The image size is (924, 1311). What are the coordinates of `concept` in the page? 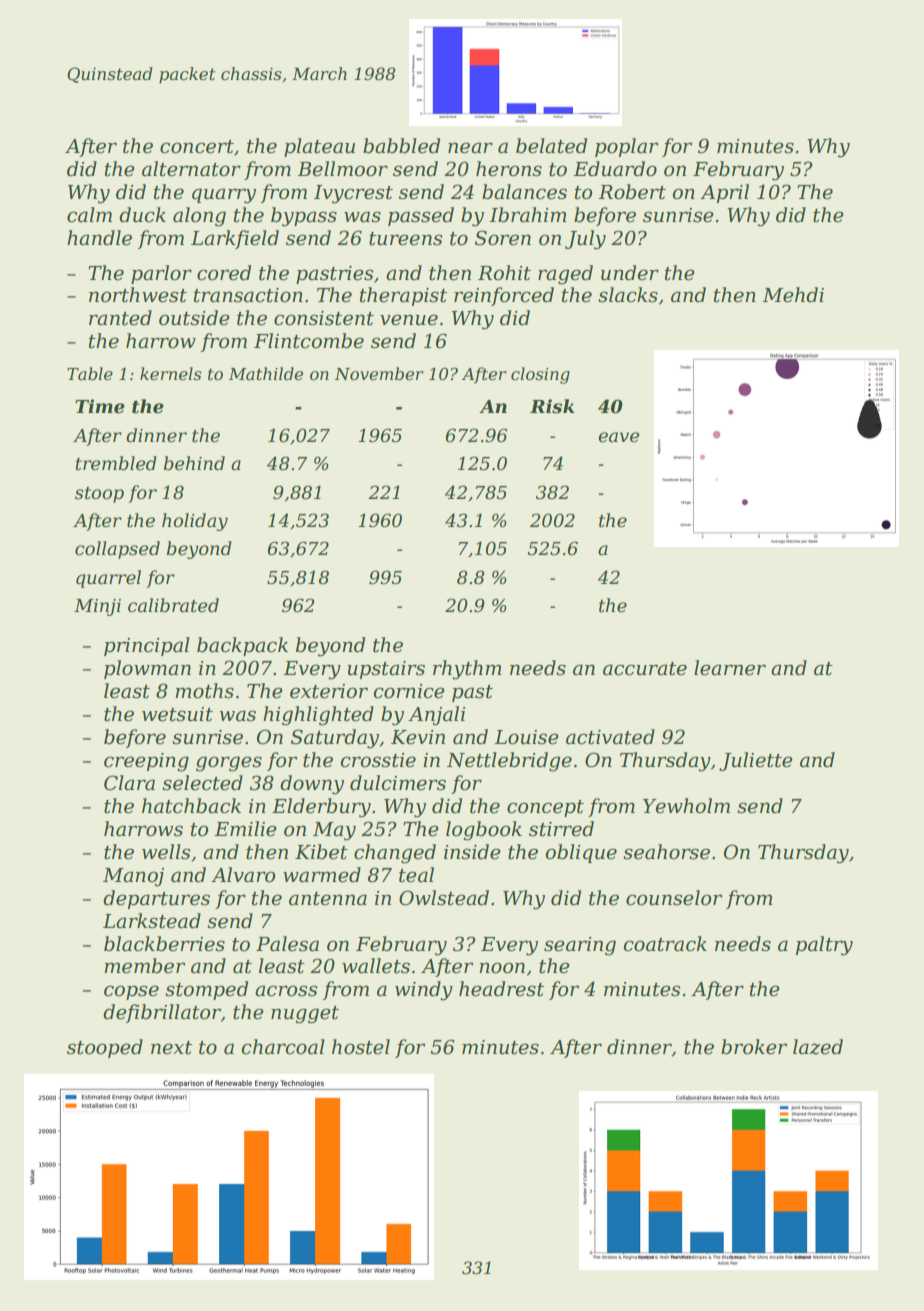 It's located at (545, 808).
